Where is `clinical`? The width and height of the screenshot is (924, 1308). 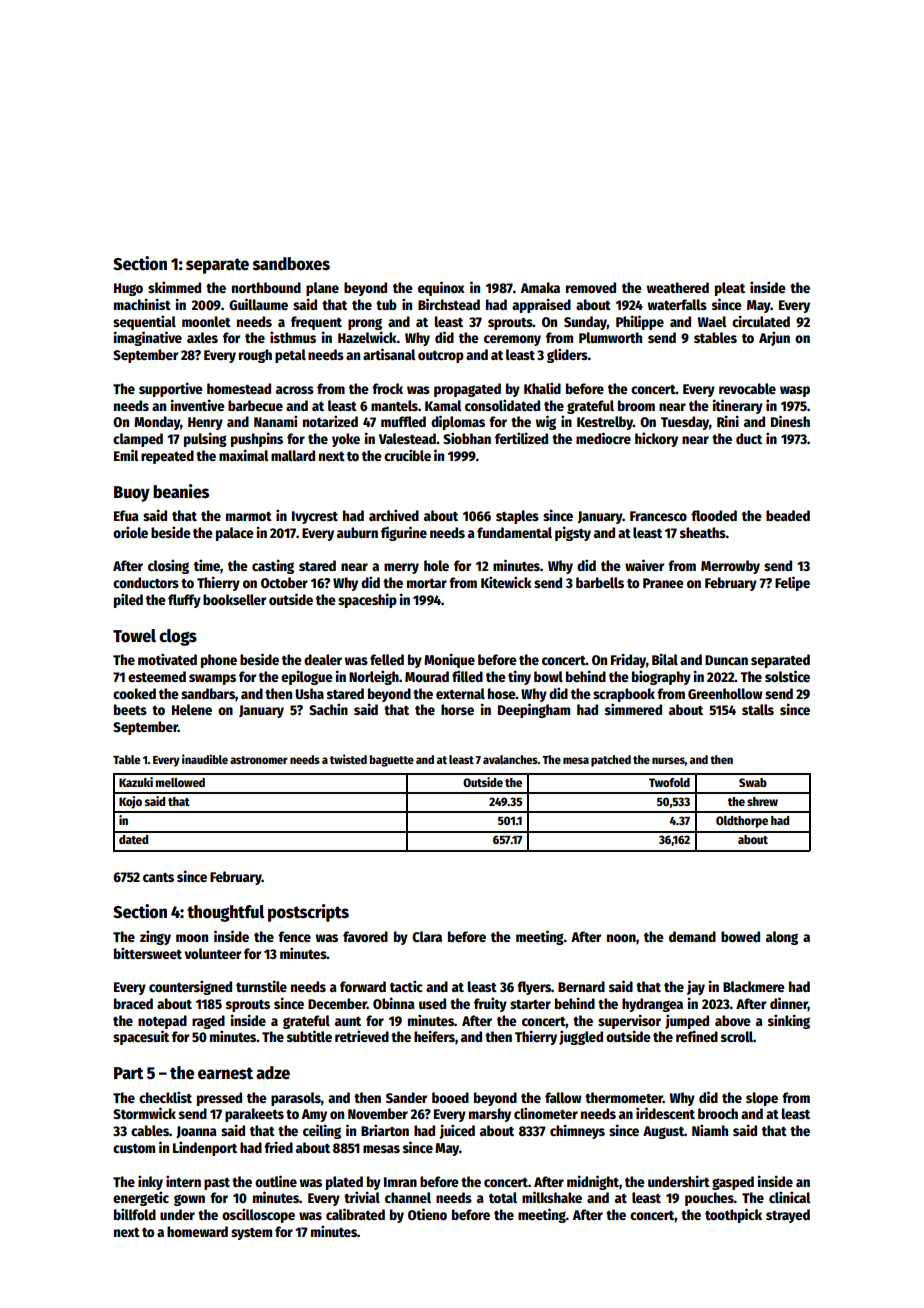 clinical is located at coordinates (790, 1197).
